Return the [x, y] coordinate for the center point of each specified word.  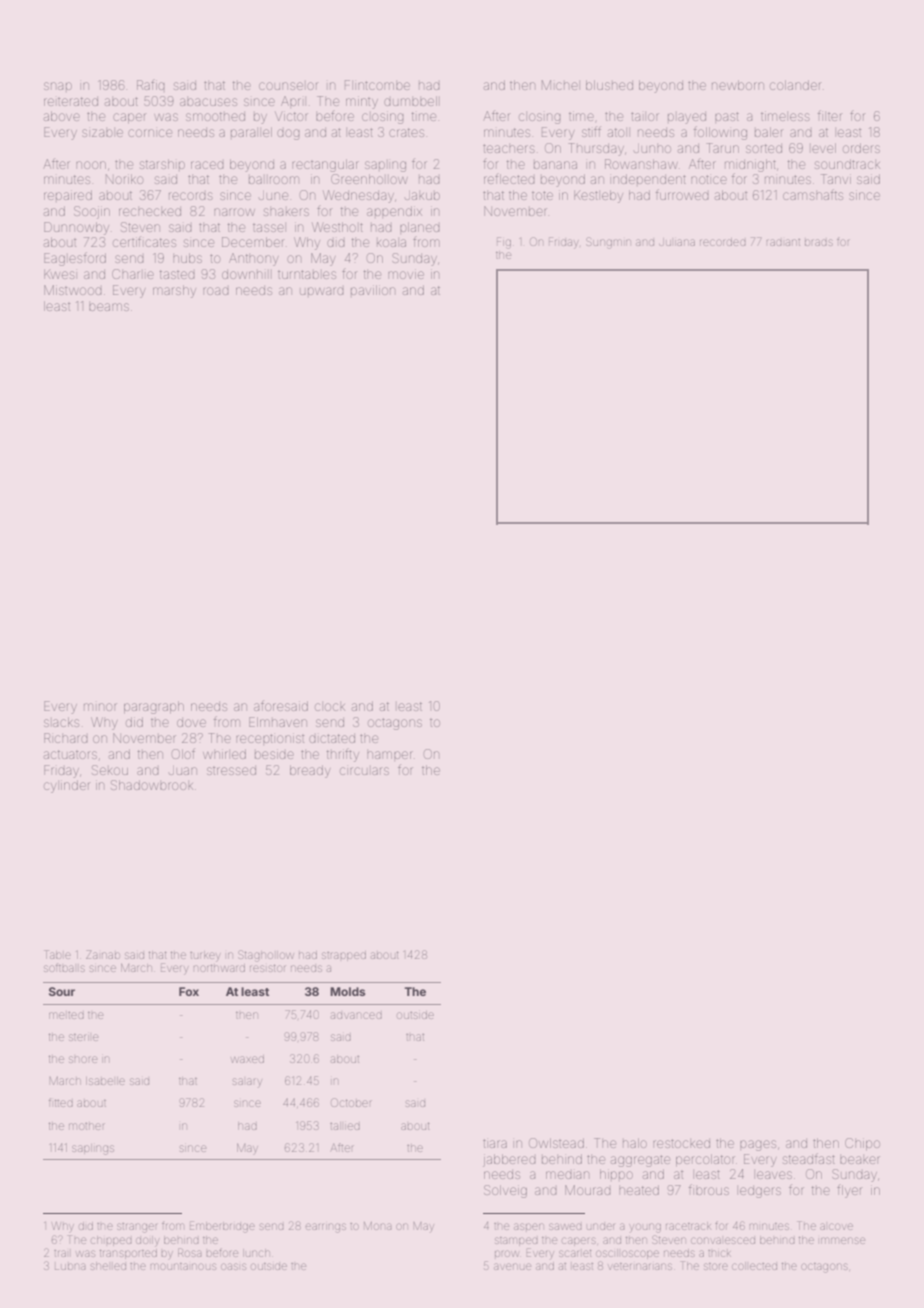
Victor [291, 116]
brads [819, 242]
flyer [849, 1191]
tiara [495, 1143]
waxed [247, 1059]
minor [100, 707]
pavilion [373, 290]
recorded [723, 242]
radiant [783, 242]
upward [322, 291]
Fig [504, 243]
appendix [394, 211]
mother [87, 1126]
